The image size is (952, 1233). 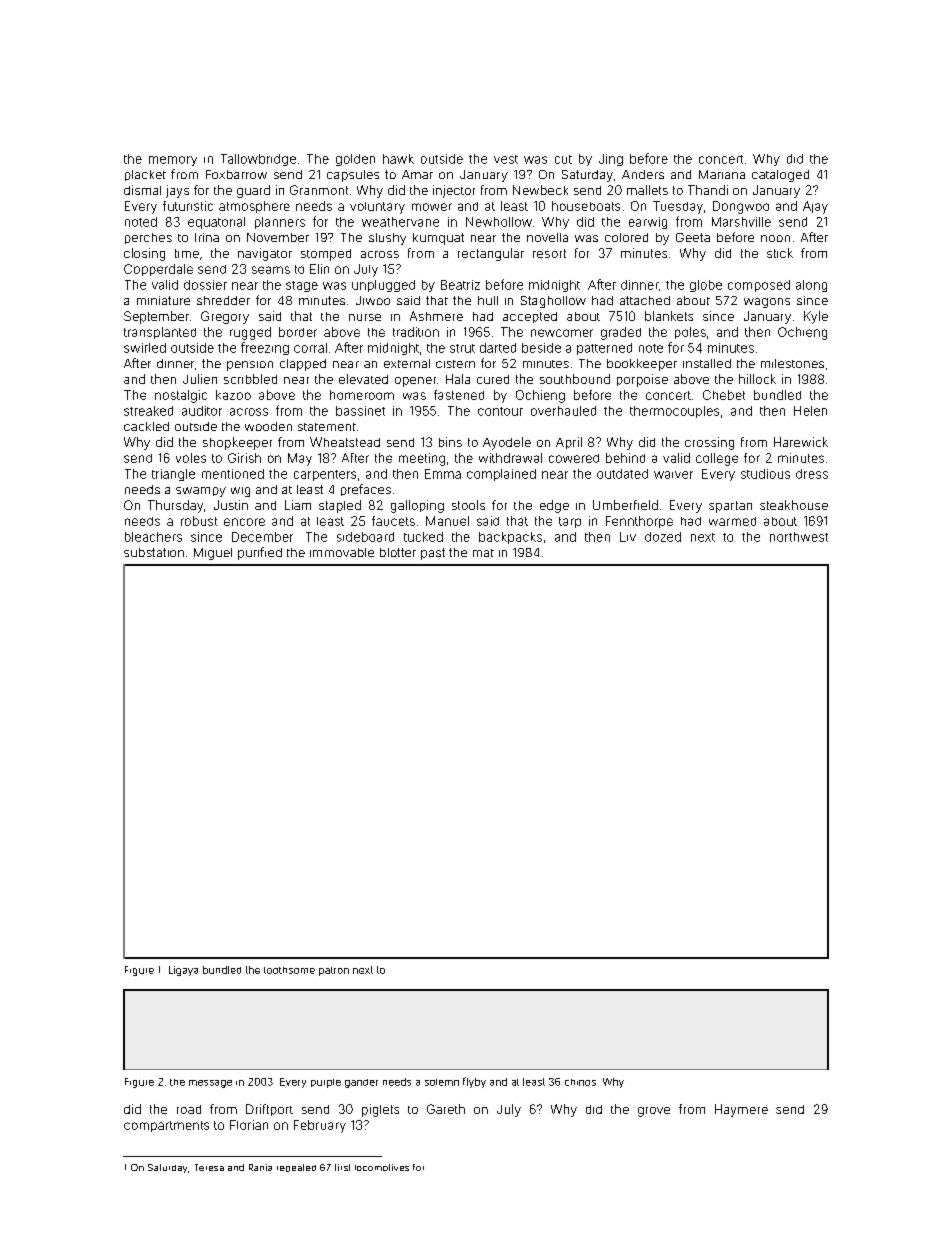 What do you see at coordinates (189, 1109) in the screenshot?
I see `road` at bounding box center [189, 1109].
